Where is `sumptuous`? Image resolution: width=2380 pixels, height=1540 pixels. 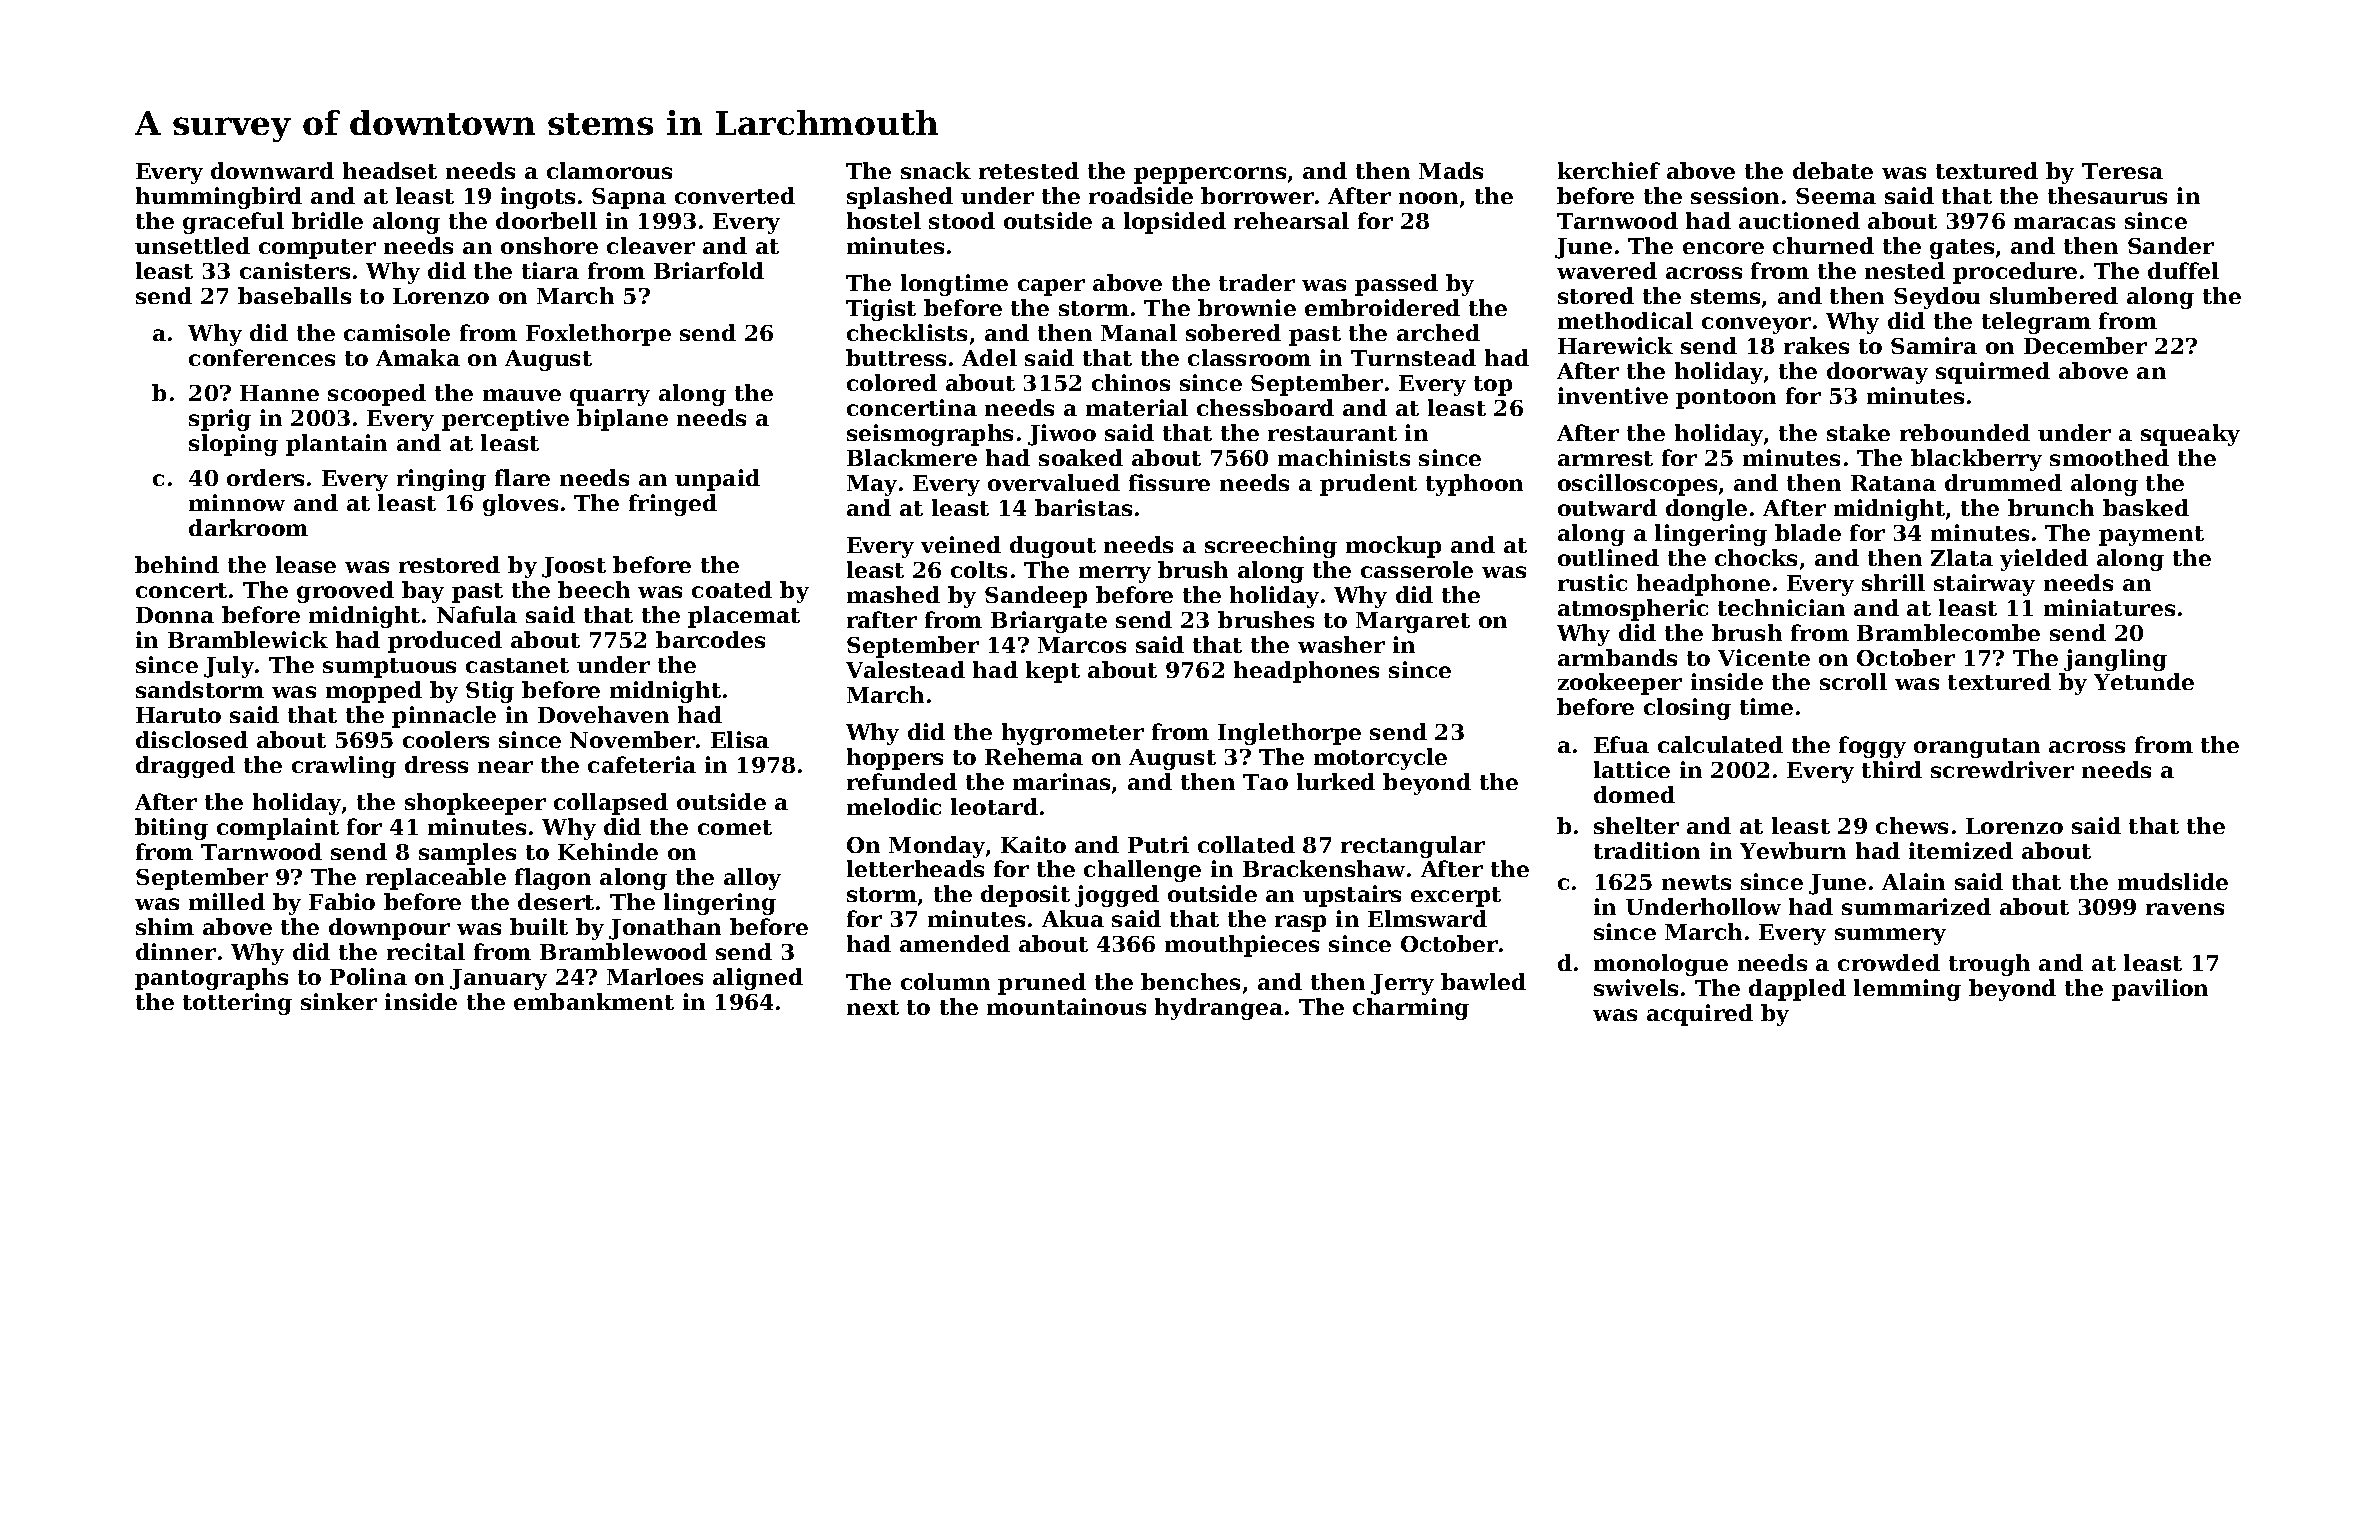 sumptuous is located at coordinates (389, 668).
